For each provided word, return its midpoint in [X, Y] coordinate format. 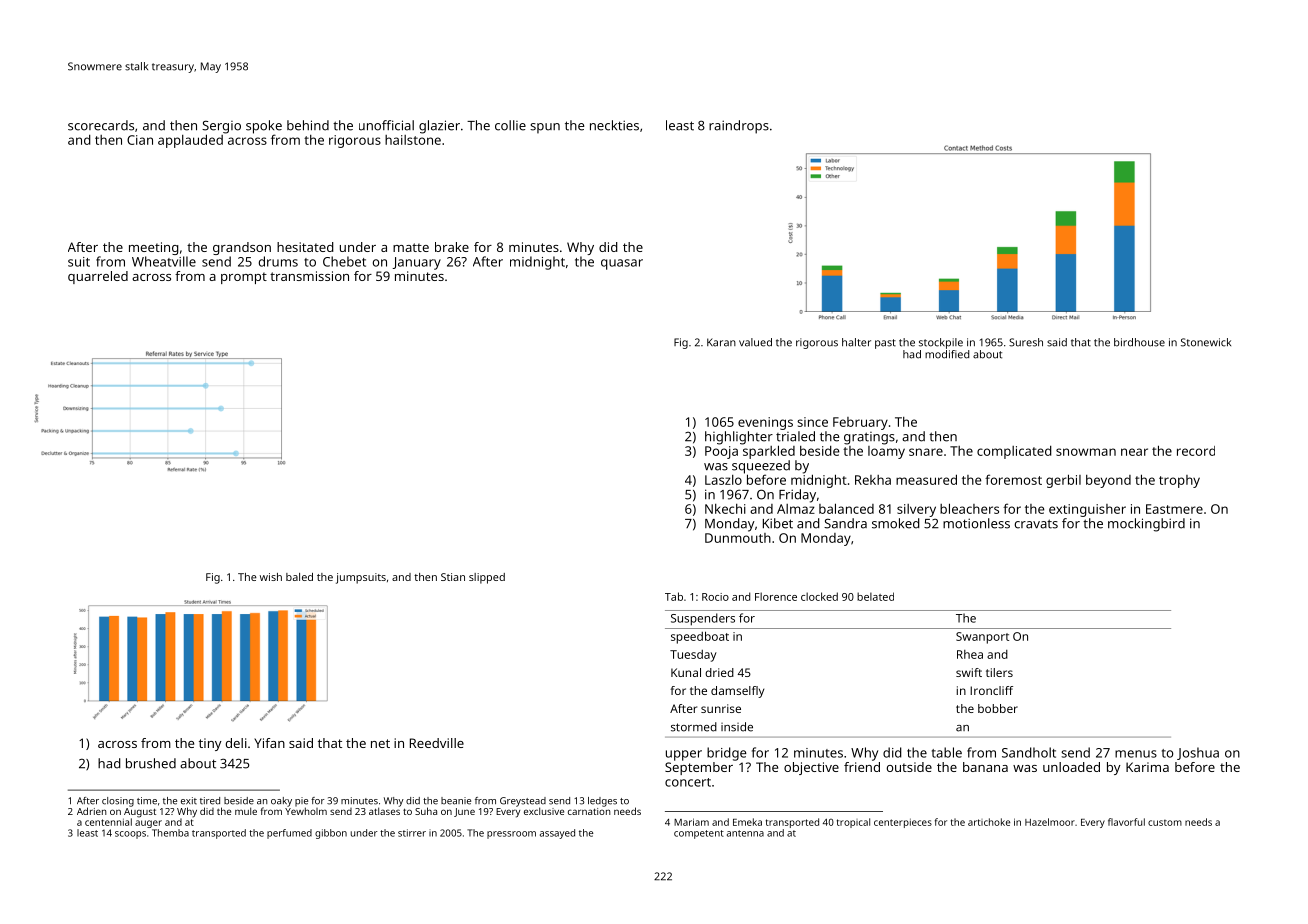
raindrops [739, 127]
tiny [210, 744]
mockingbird [1146, 525]
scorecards [101, 125]
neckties [614, 125]
